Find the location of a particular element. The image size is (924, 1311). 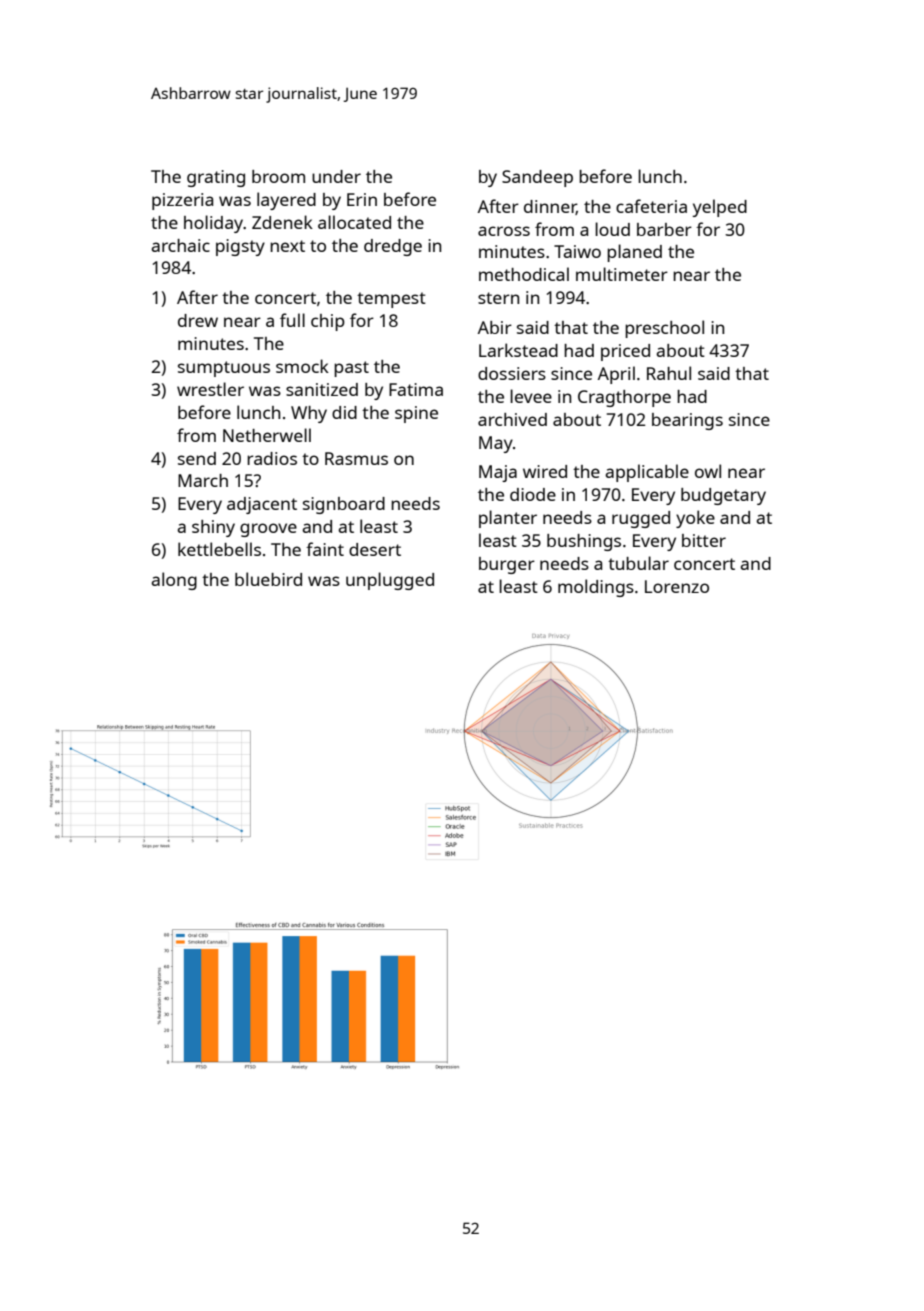

rugged is located at coordinates (641, 519).
